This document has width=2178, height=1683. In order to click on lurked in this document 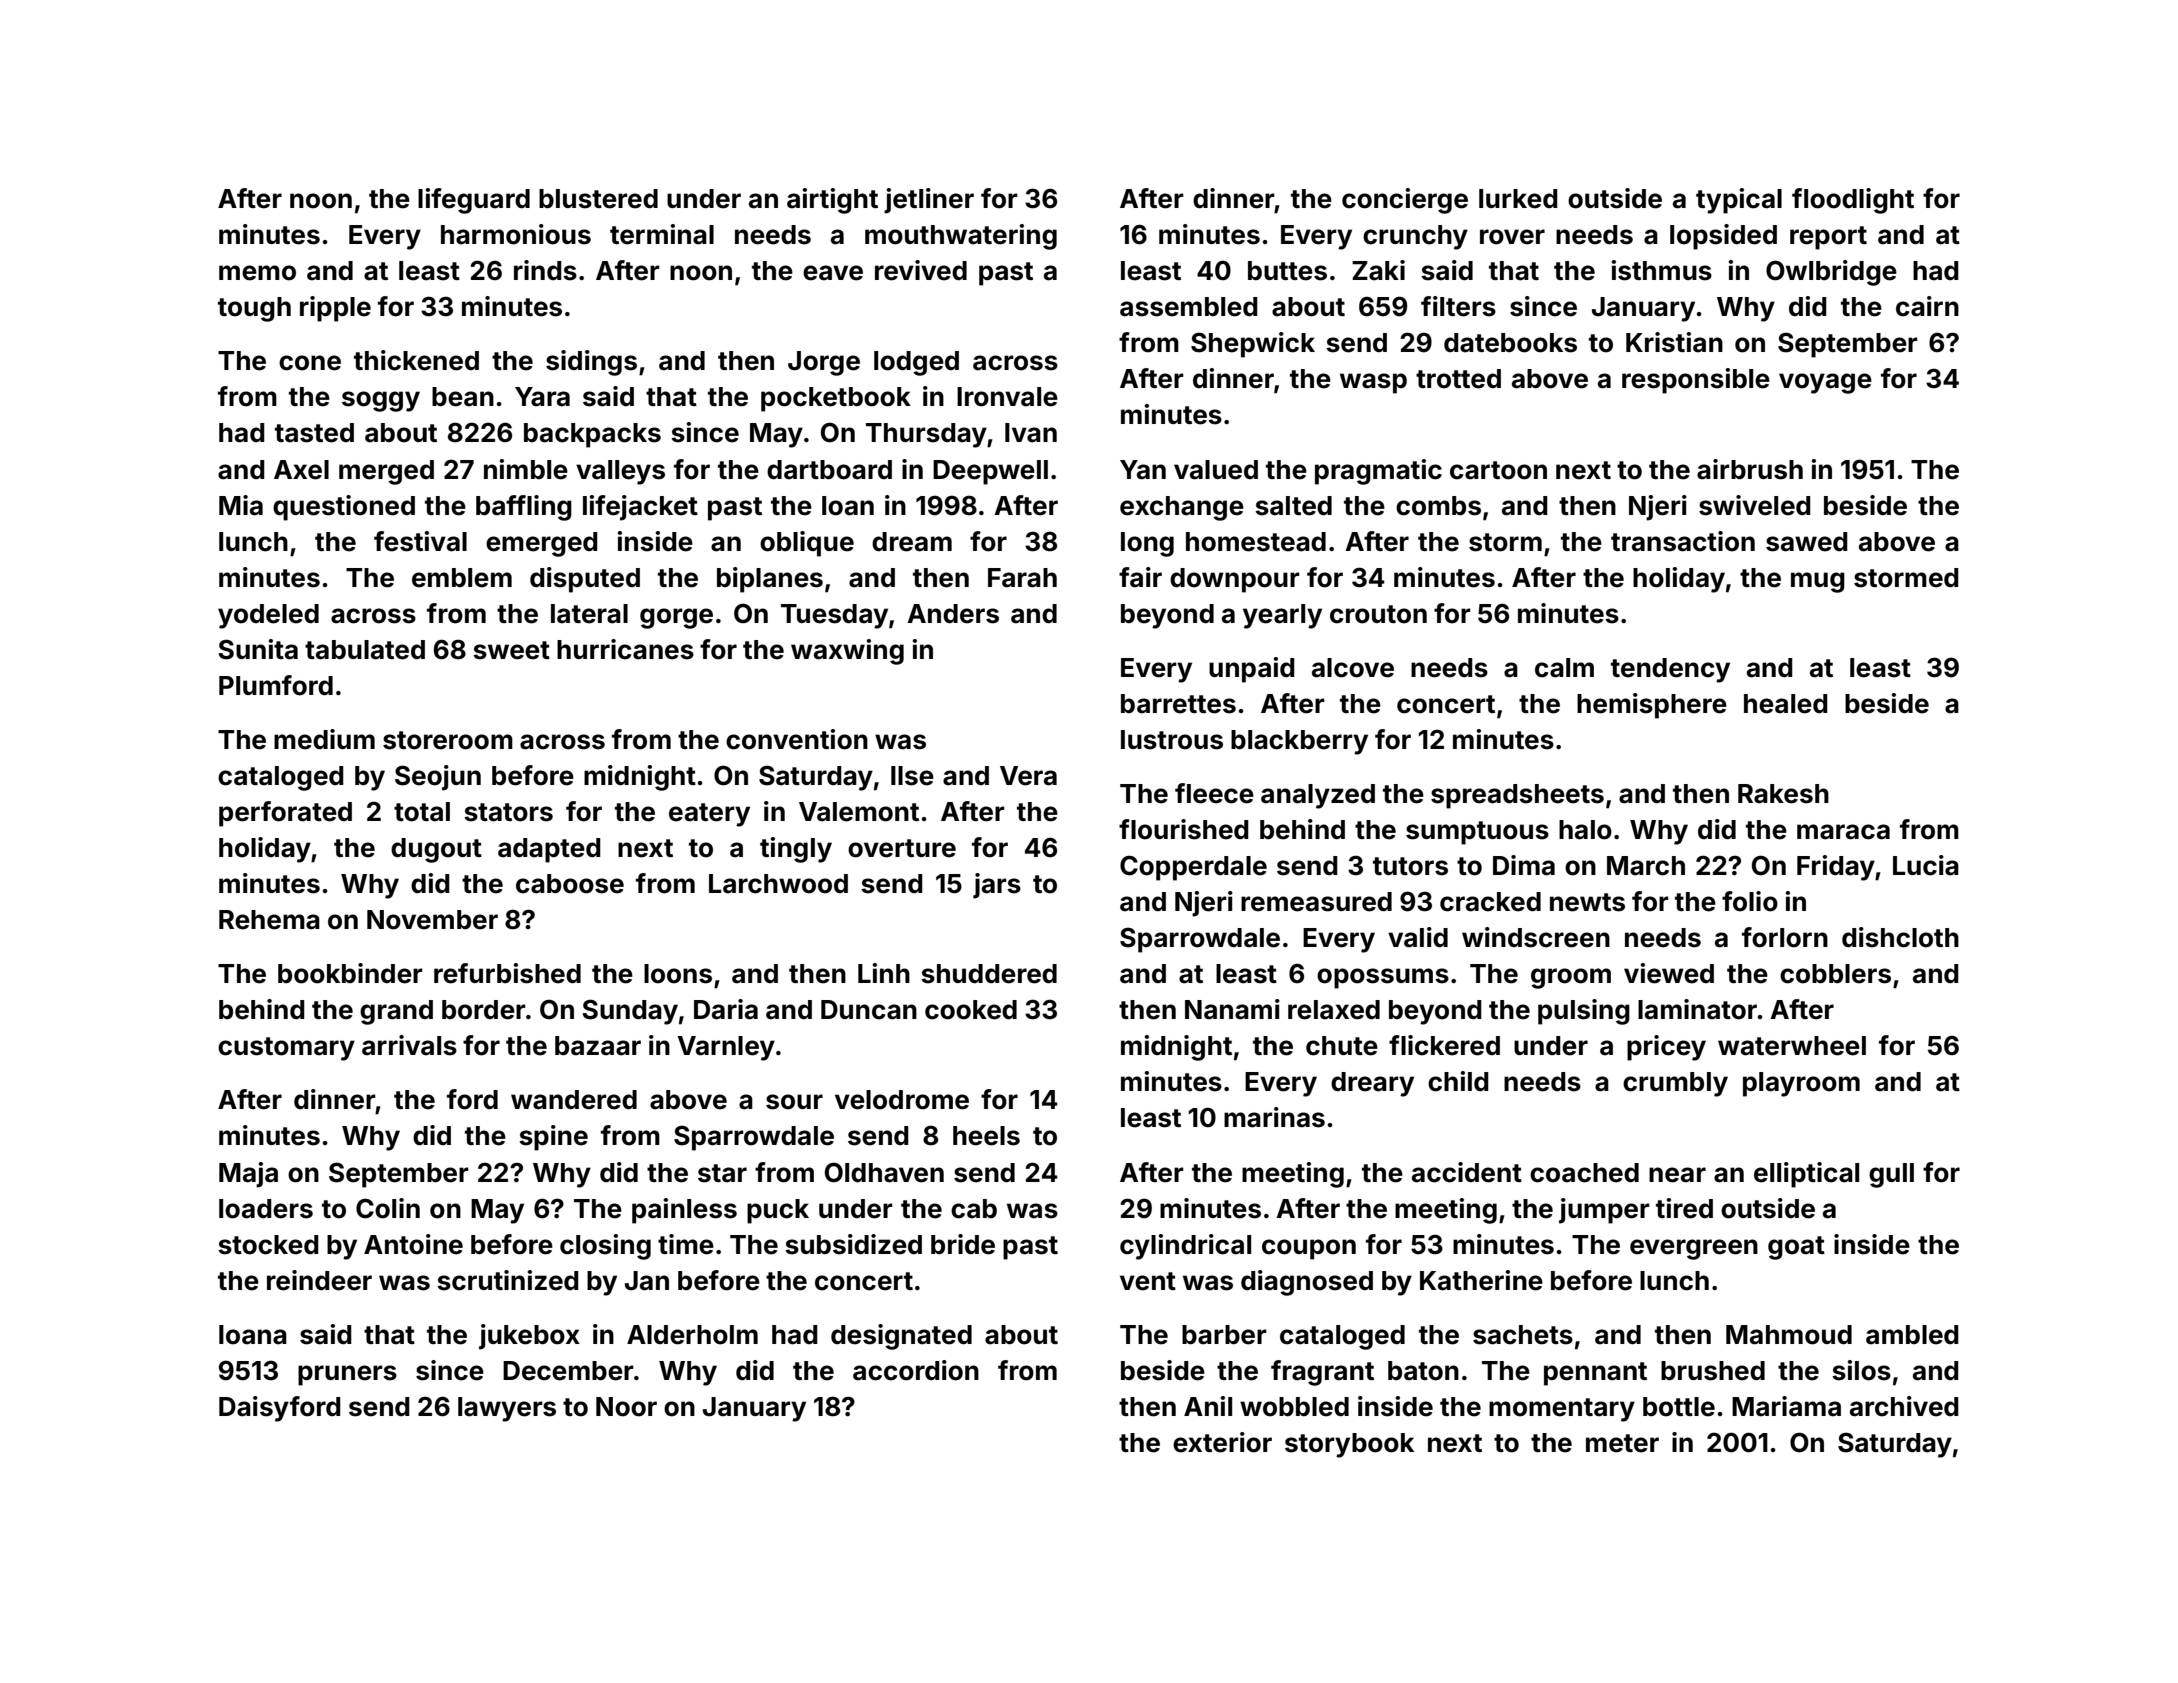, I will do `click(1518, 199)`.
